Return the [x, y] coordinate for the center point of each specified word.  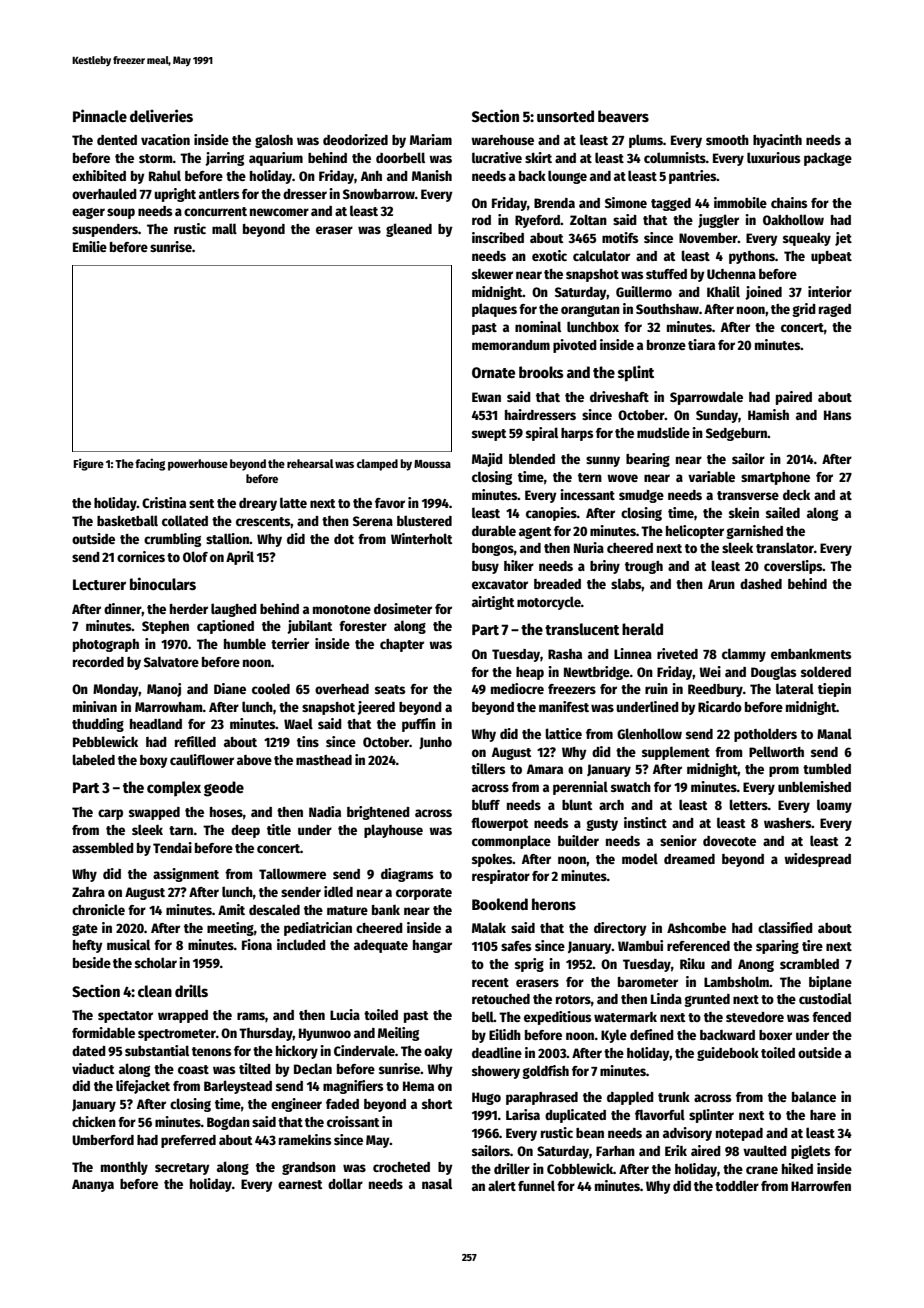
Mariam [431, 139]
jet [843, 239]
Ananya [93, 1185]
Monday [116, 690]
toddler [737, 1185]
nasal [437, 1183]
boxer [775, 1035]
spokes [492, 860]
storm [156, 158]
